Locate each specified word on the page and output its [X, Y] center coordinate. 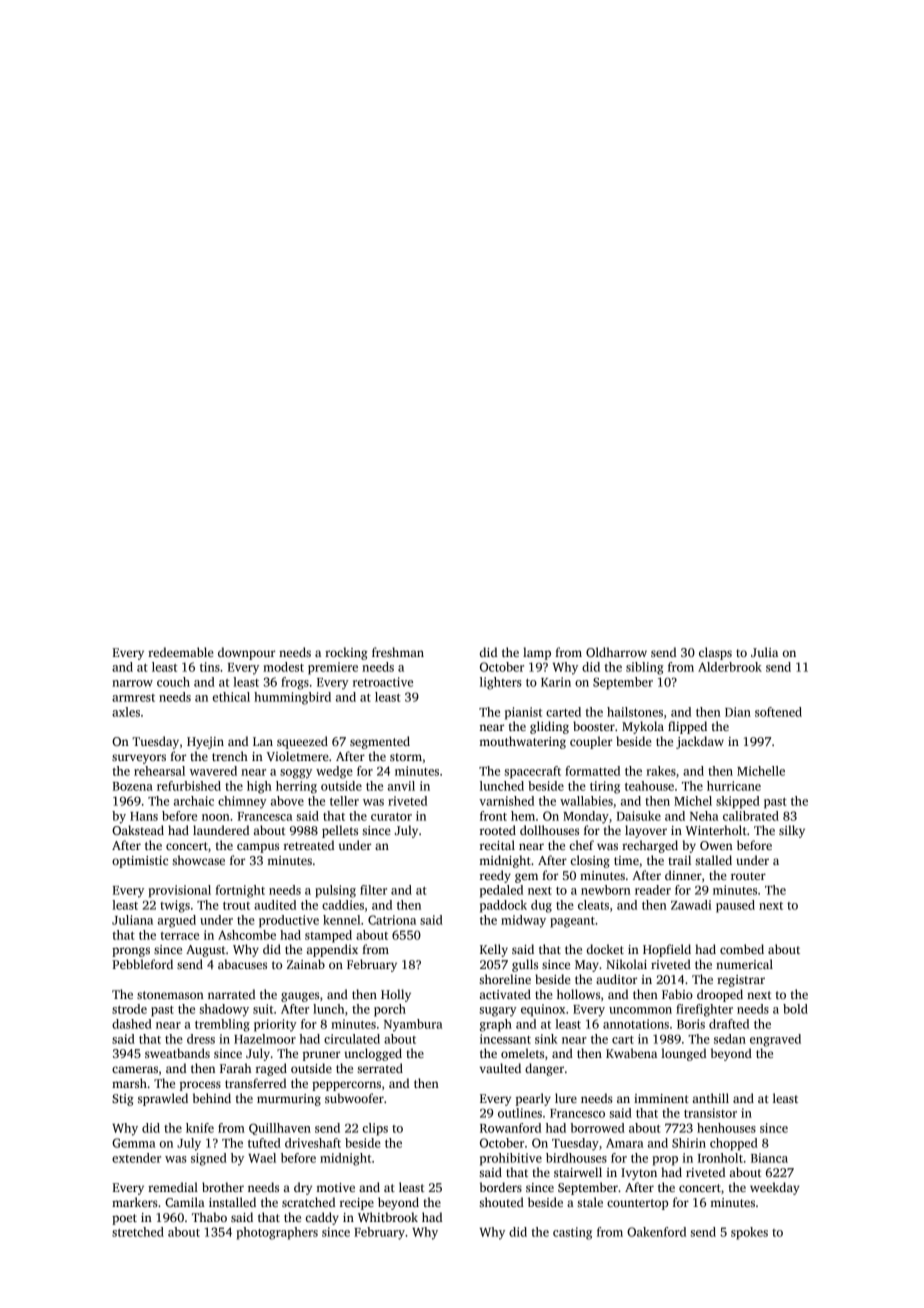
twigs [175, 906]
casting [572, 1233]
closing [590, 861]
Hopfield [667, 950]
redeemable [181, 652]
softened [778, 712]
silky [792, 831]
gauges [300, 997]
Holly [396, 995]
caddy [322, 1218]
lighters [501, 683]
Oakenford [656, 1232]
